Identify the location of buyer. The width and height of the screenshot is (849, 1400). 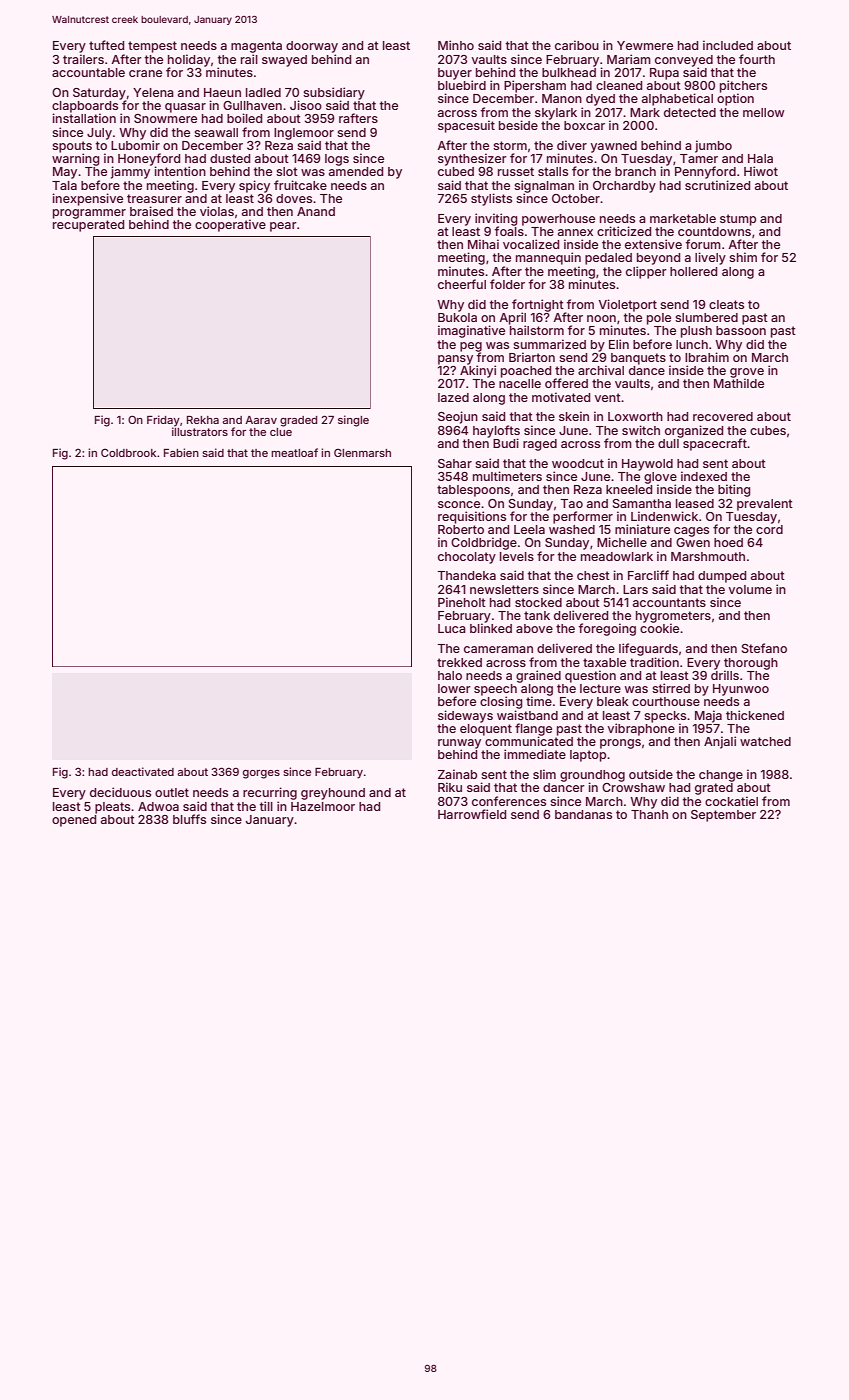
(455, 74).
